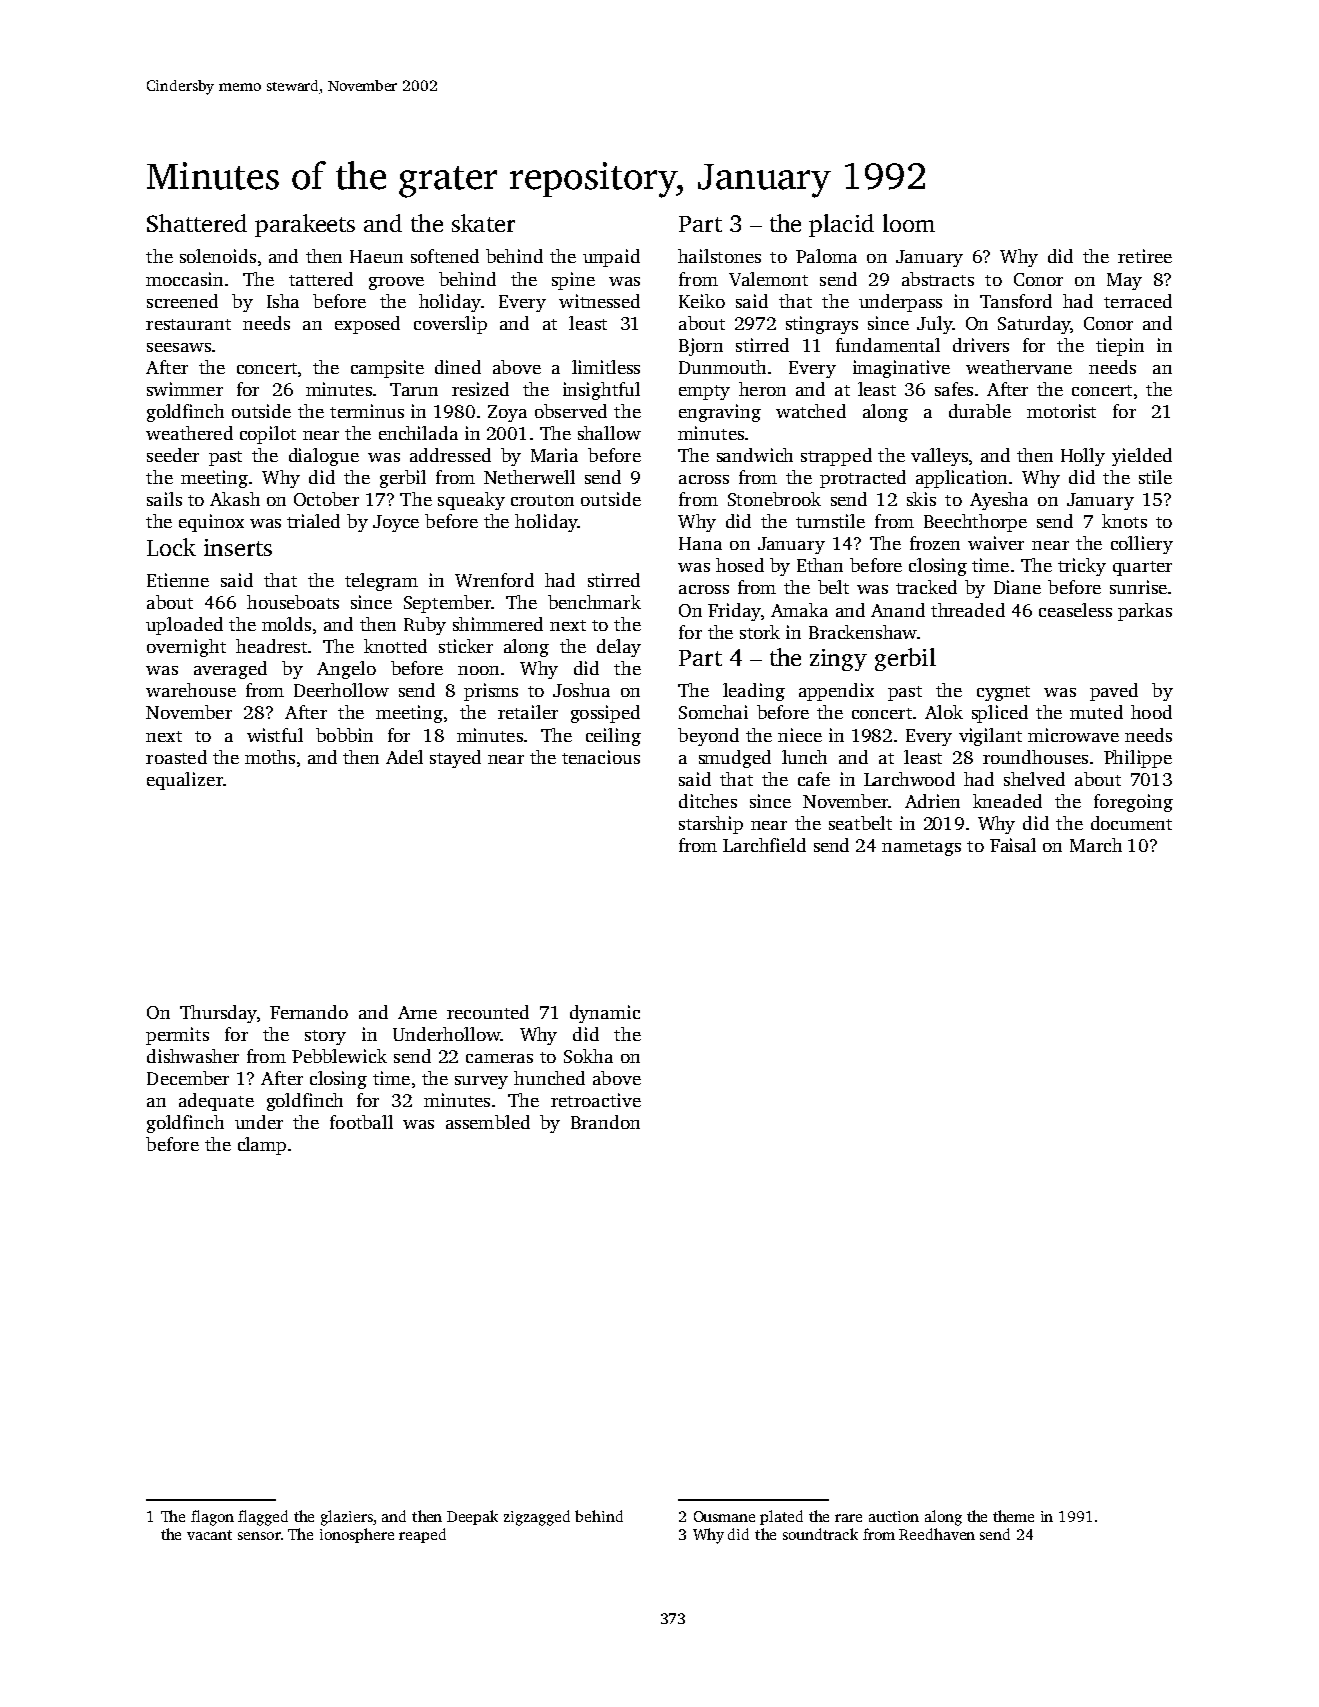 This image has width=1319, height=1707. I want to click on adequate, so click(216, 1102).
